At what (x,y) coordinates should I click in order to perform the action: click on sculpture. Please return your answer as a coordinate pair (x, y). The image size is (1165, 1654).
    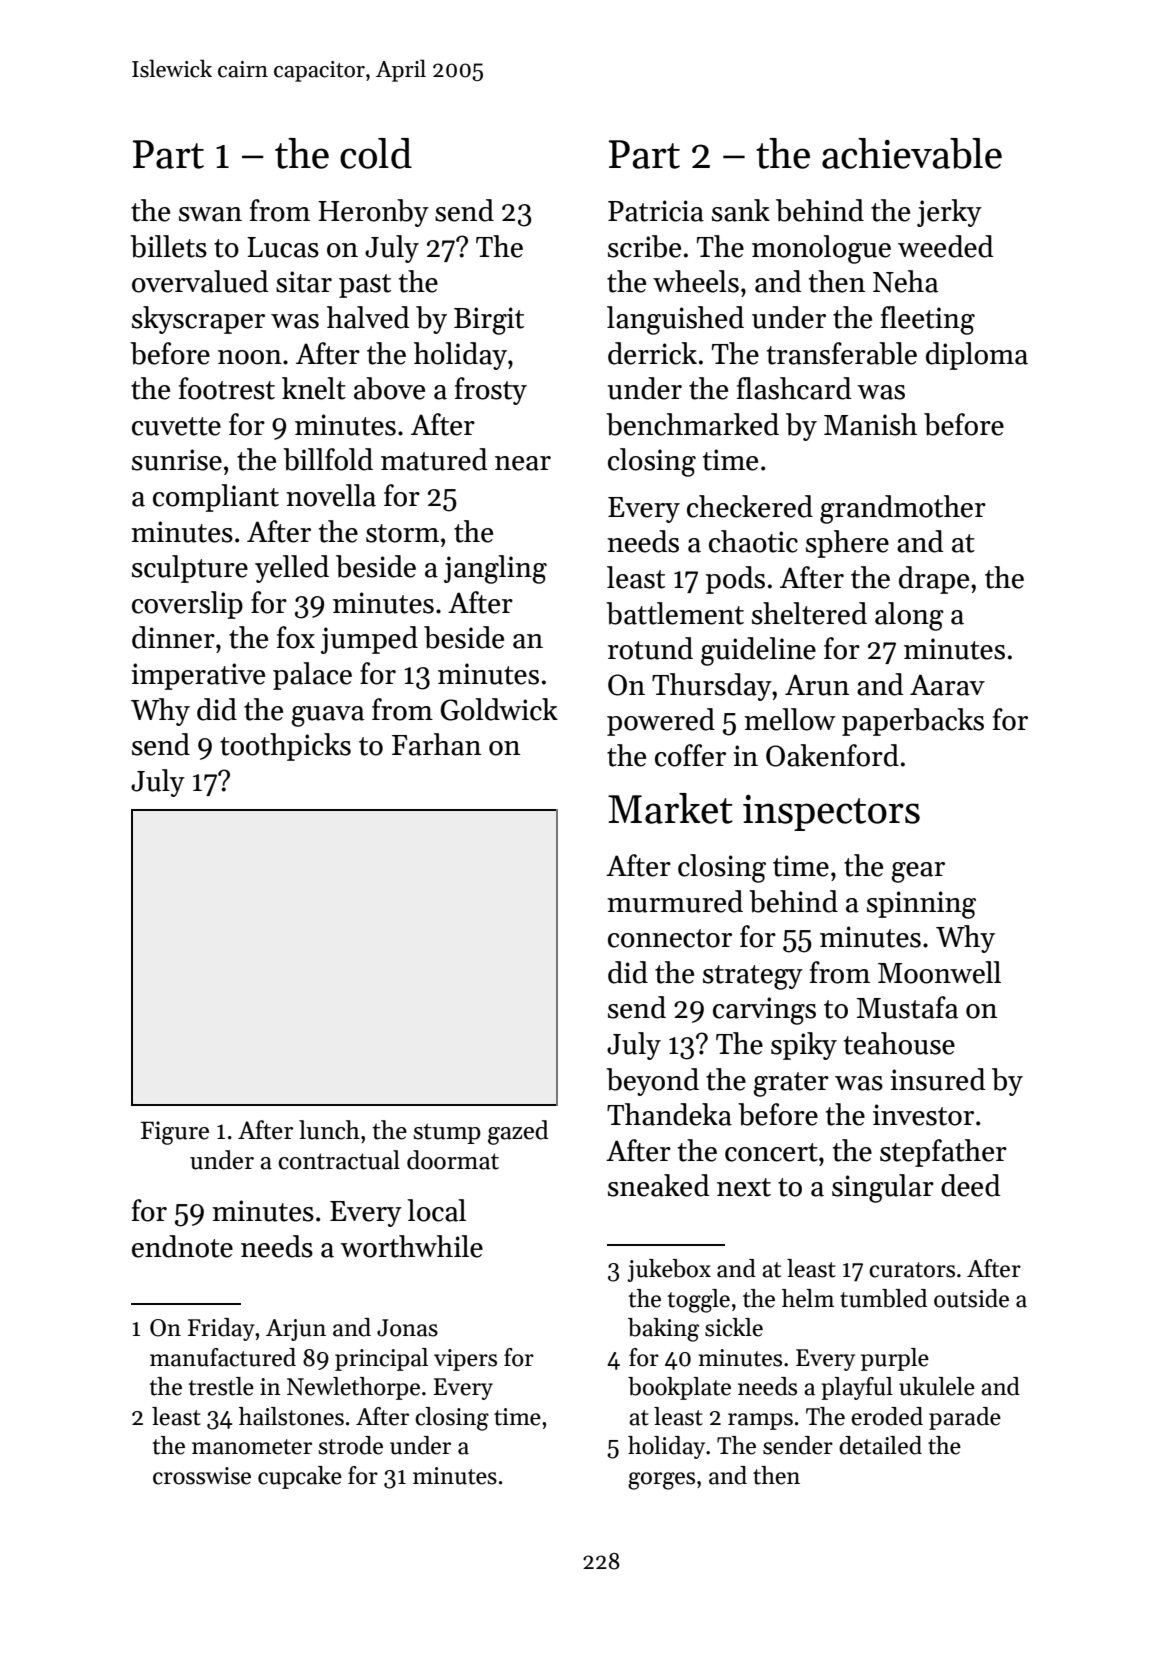
    Looking at the image, I should click on (190, 569).
